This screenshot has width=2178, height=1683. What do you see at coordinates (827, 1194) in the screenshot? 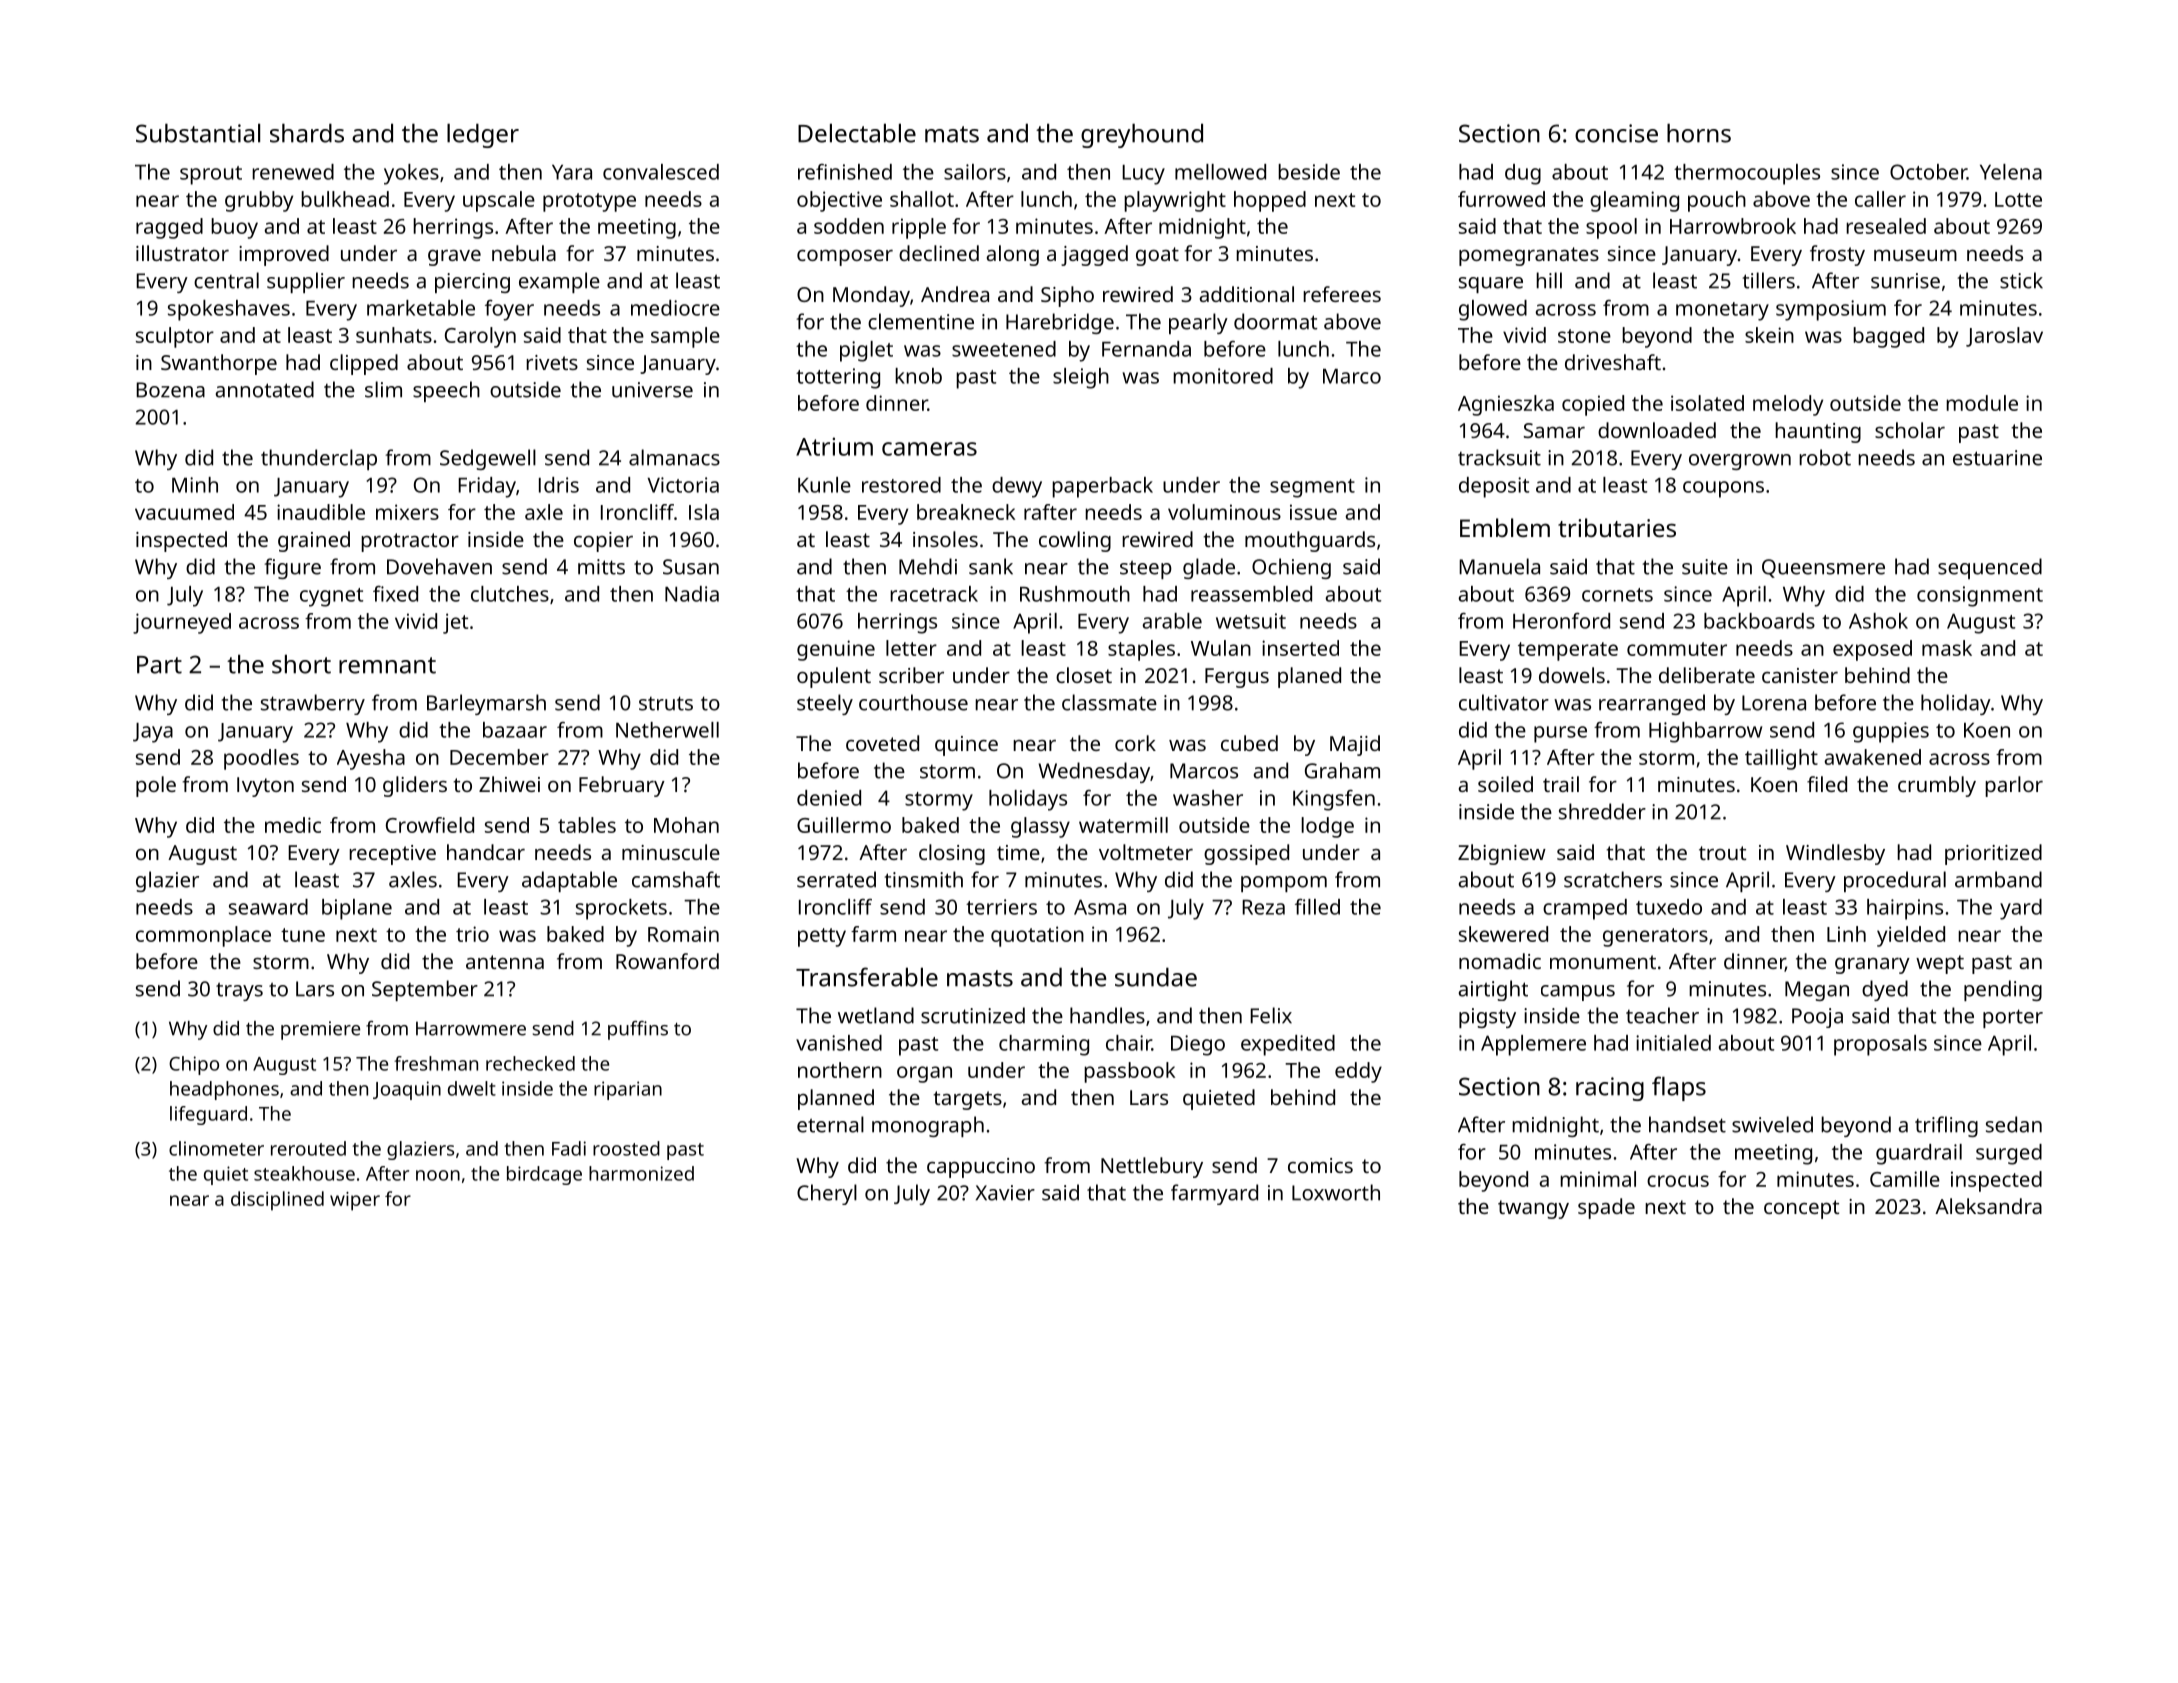
I see `Cheryl` at bounding box center [827, 1194].
